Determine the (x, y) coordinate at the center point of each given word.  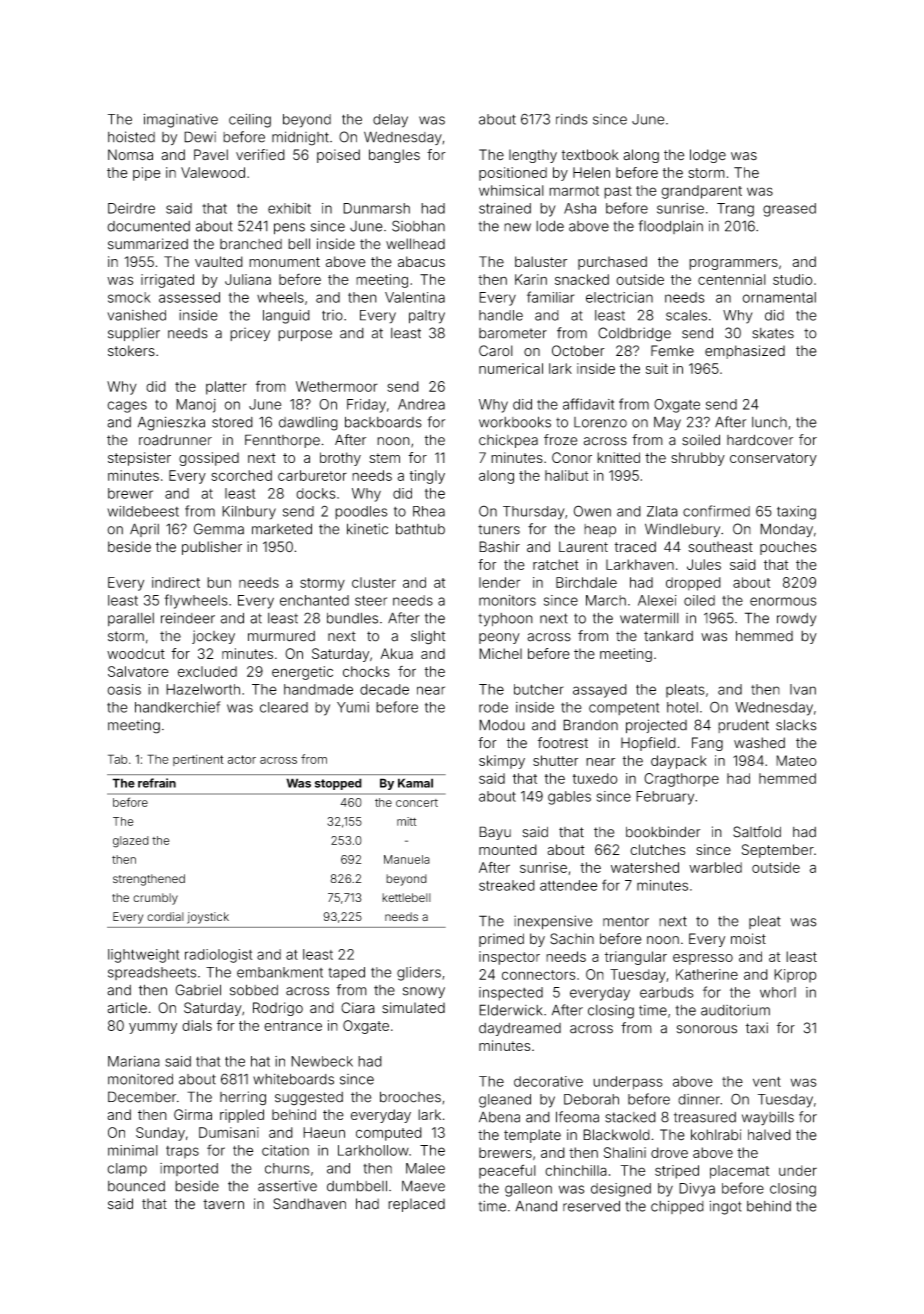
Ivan (803, 689)
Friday (366, 406)
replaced (416, 1205)
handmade (318, 689)
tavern (223, 1204)
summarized (148, 244)
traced (635, 547)
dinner (699, 1099)
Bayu (495, 833)
